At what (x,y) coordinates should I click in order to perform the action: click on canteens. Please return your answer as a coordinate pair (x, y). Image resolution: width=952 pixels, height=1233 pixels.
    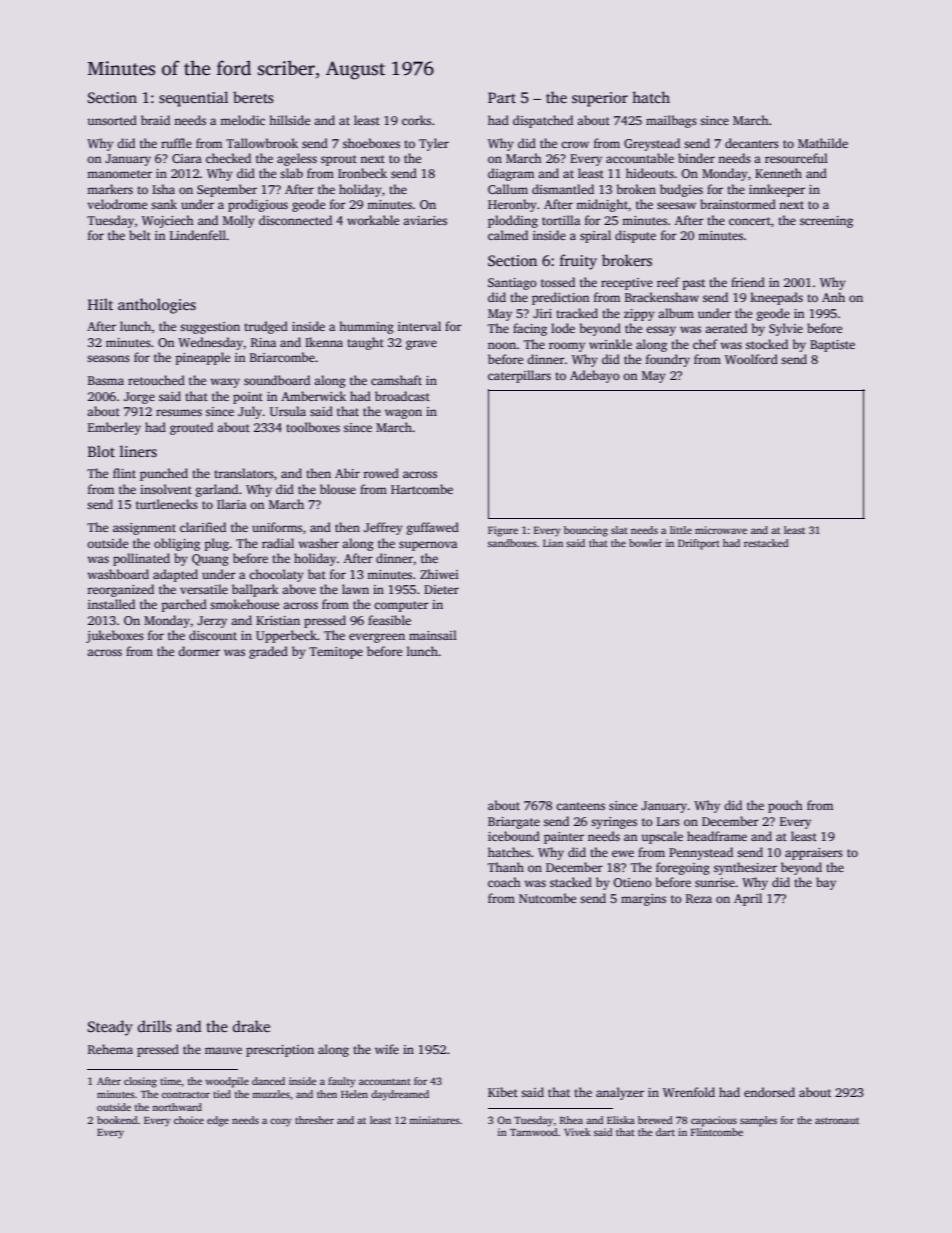
    Looking at the image, I should click on (580, 806).
